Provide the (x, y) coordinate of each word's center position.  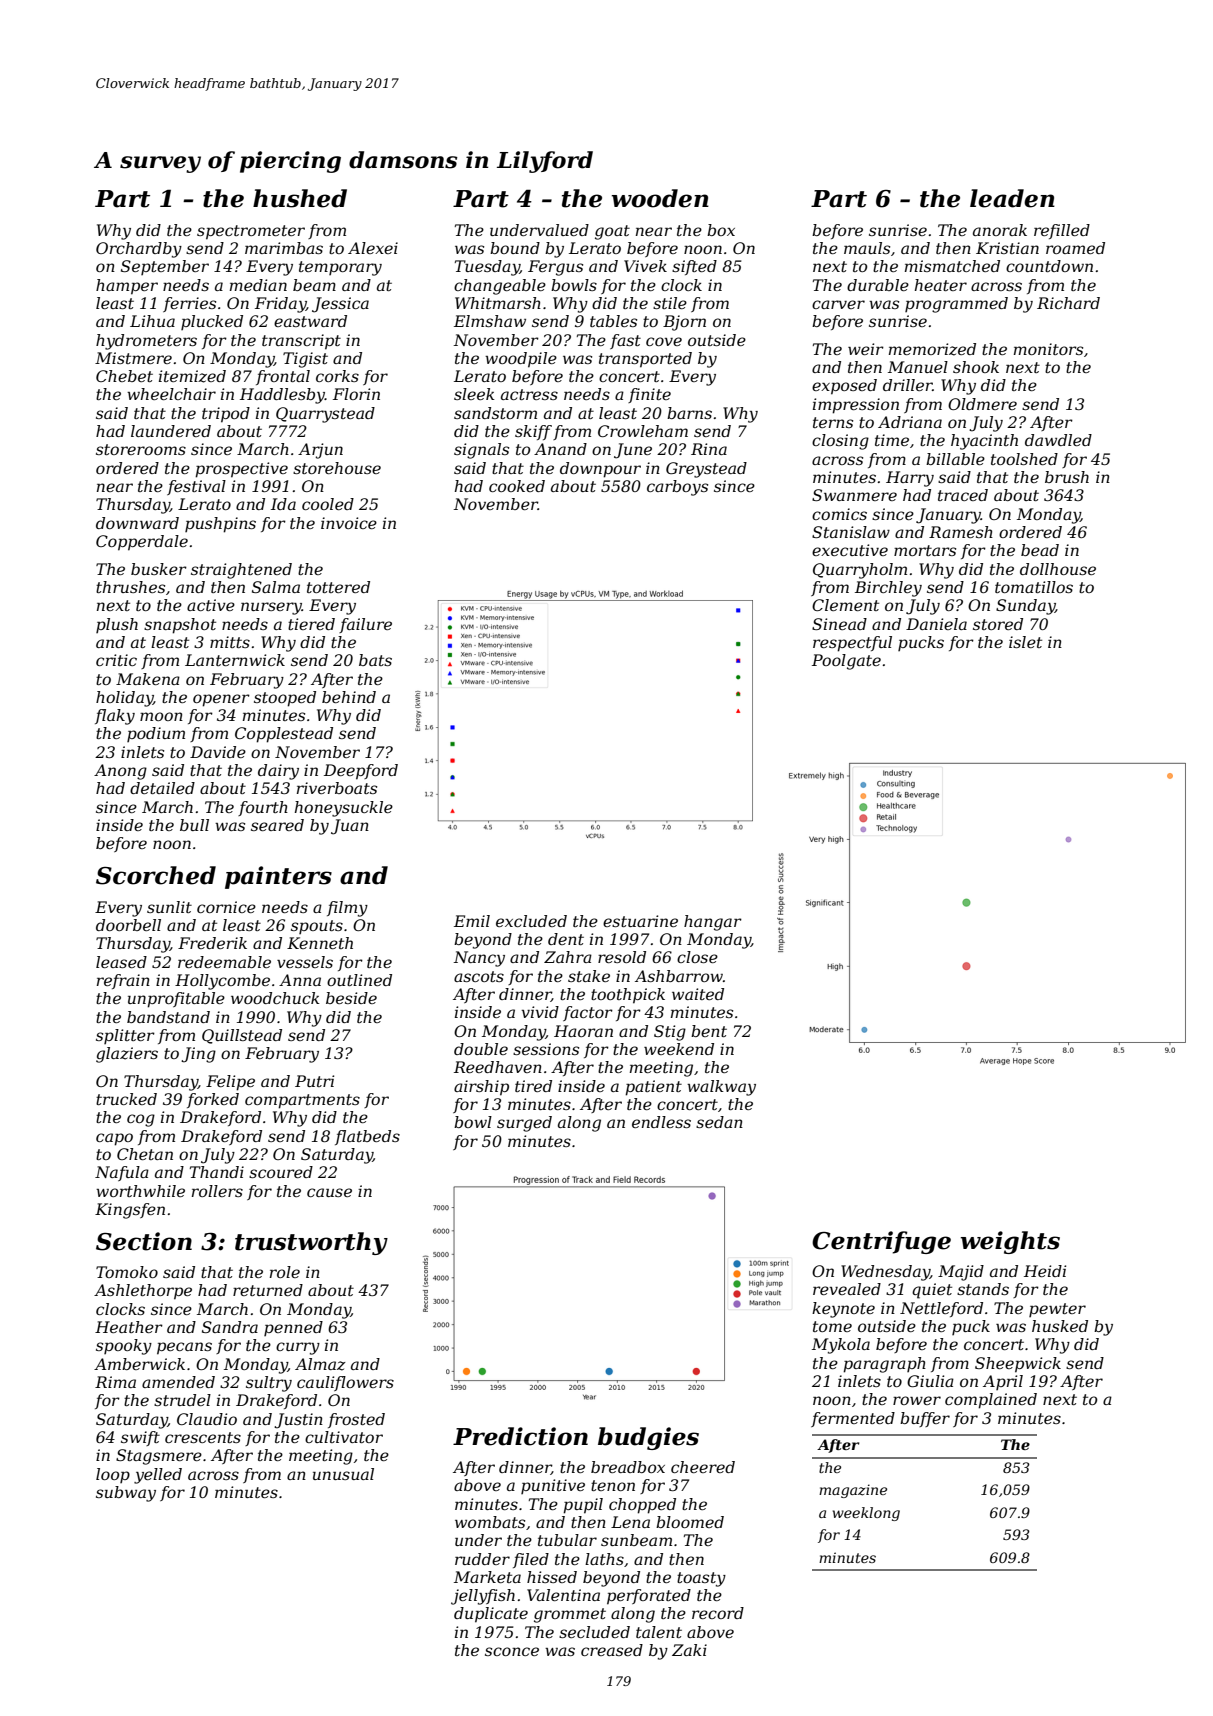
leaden (1012, 198)
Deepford (361, 772)
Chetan (145, 1154)
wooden (660, 198)
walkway (721, 1088)
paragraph (884, 1365)
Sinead (839, 624)
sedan (719, 1122)
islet (1025, 642)
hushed (300, 198)
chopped (642, 1506)
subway (126, 1494)
